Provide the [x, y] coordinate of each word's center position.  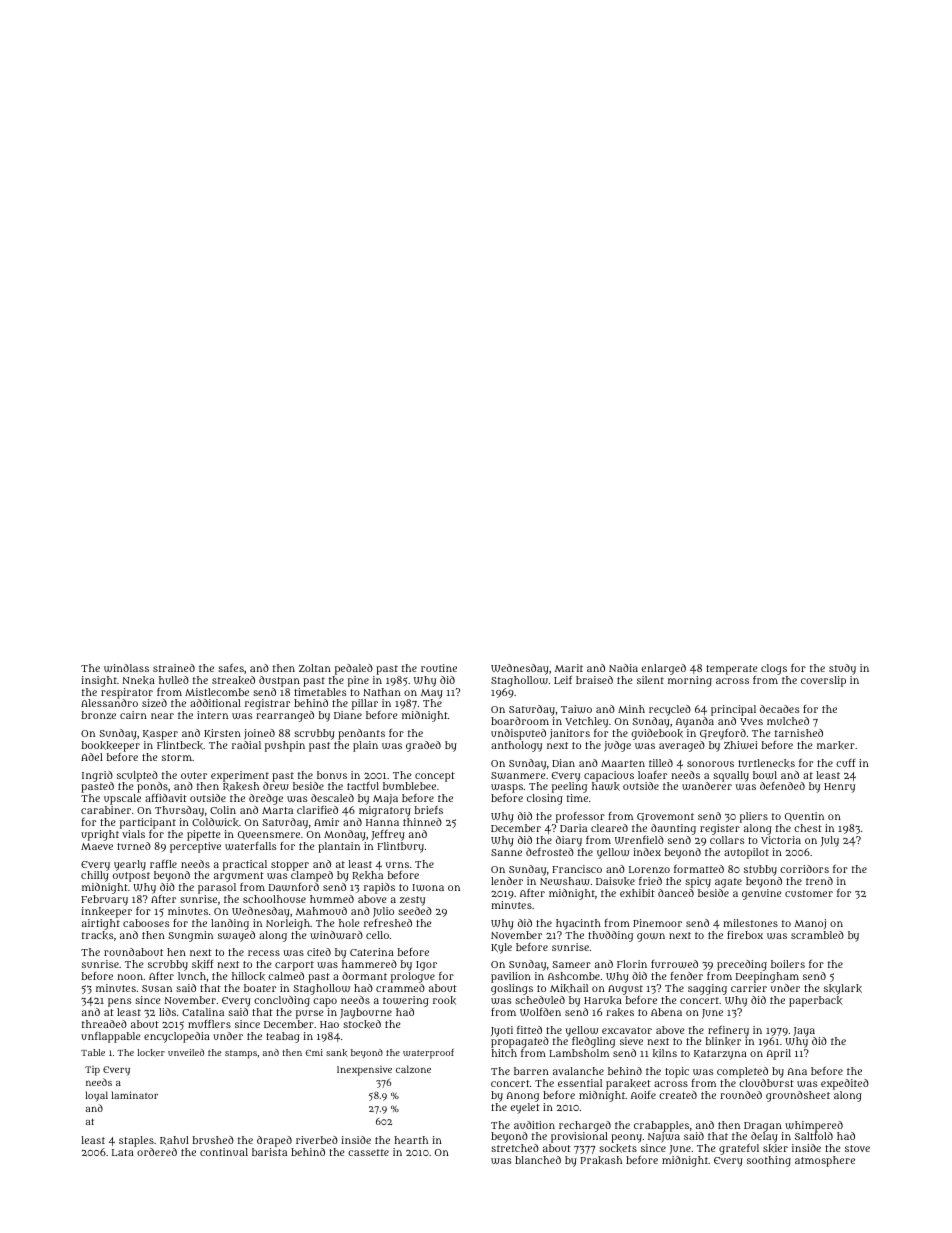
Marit [569, 668]
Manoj [810, 924]
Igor [426, 966]
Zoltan [315, 668]
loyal [96, 1096]
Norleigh [288, 924]
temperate [732, 670]
